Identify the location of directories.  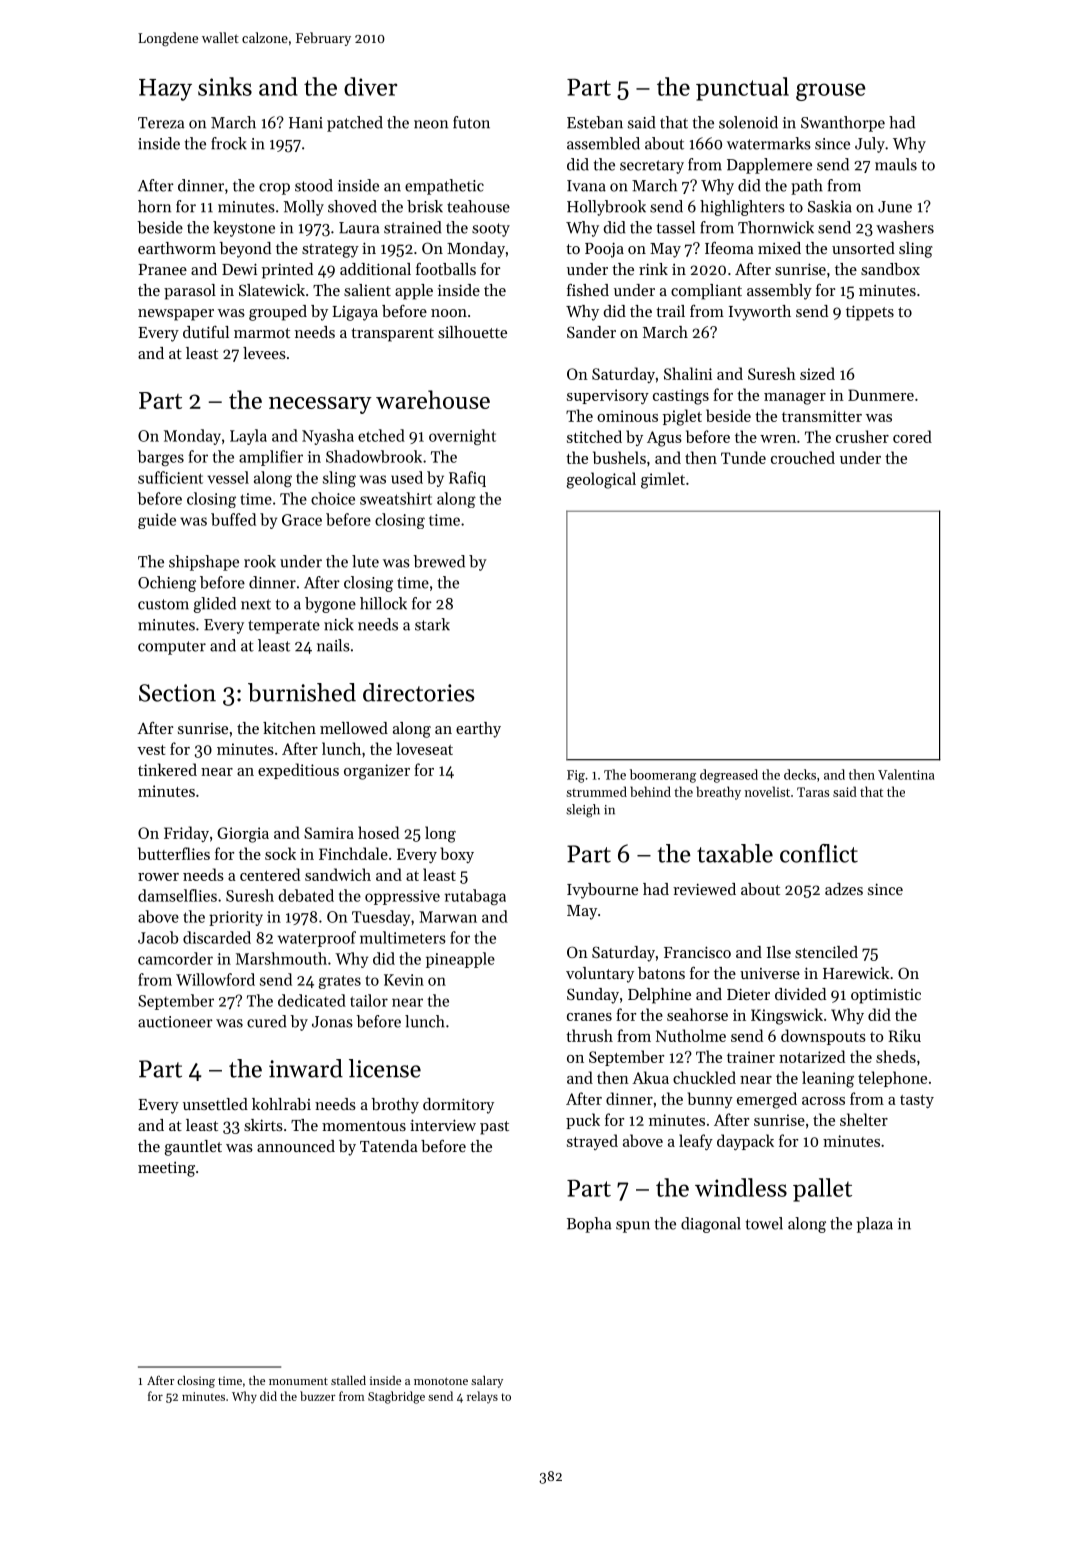
(418, 692).
